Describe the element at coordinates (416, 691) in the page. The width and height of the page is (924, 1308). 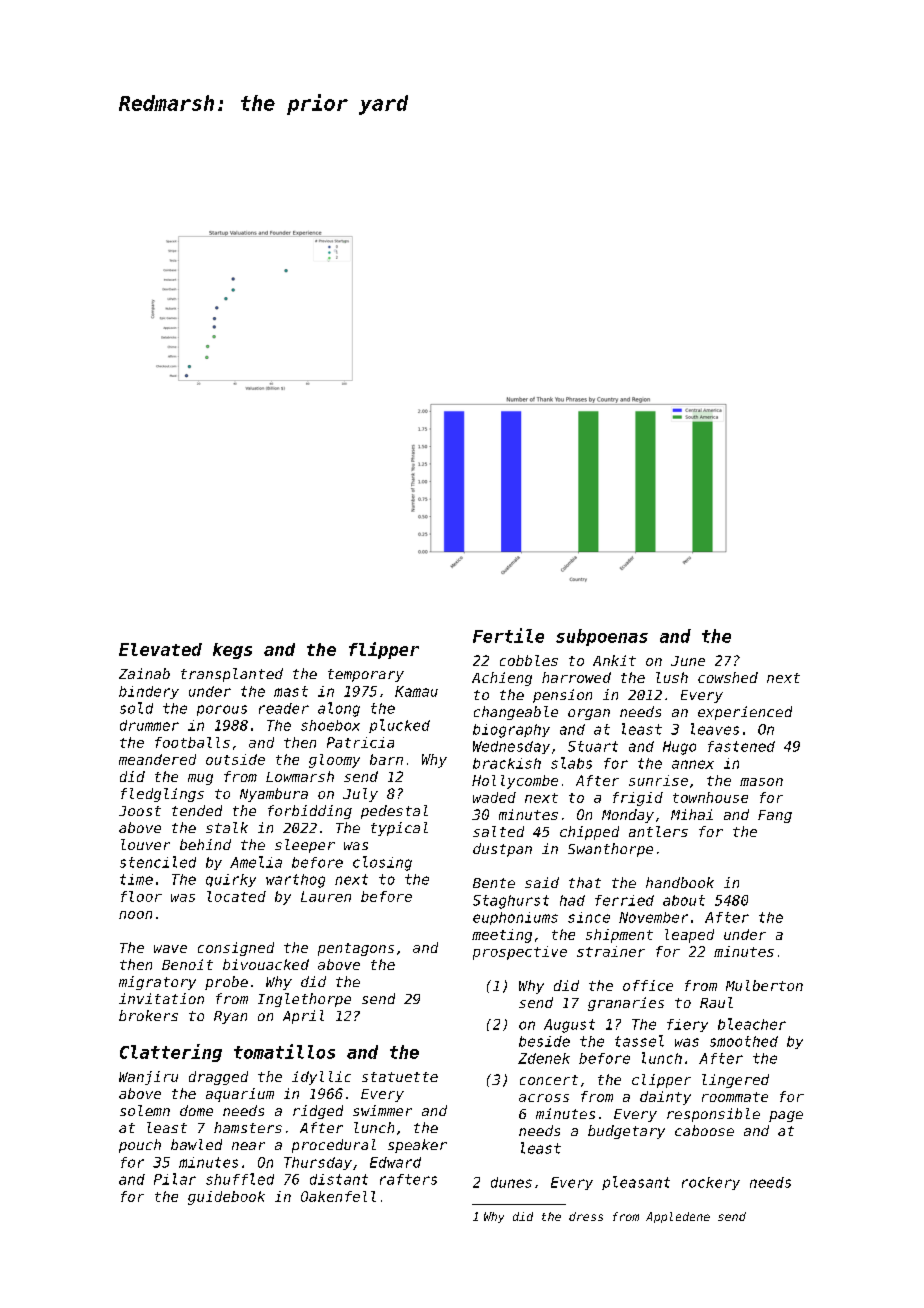
I see `Kamau` at that location.
